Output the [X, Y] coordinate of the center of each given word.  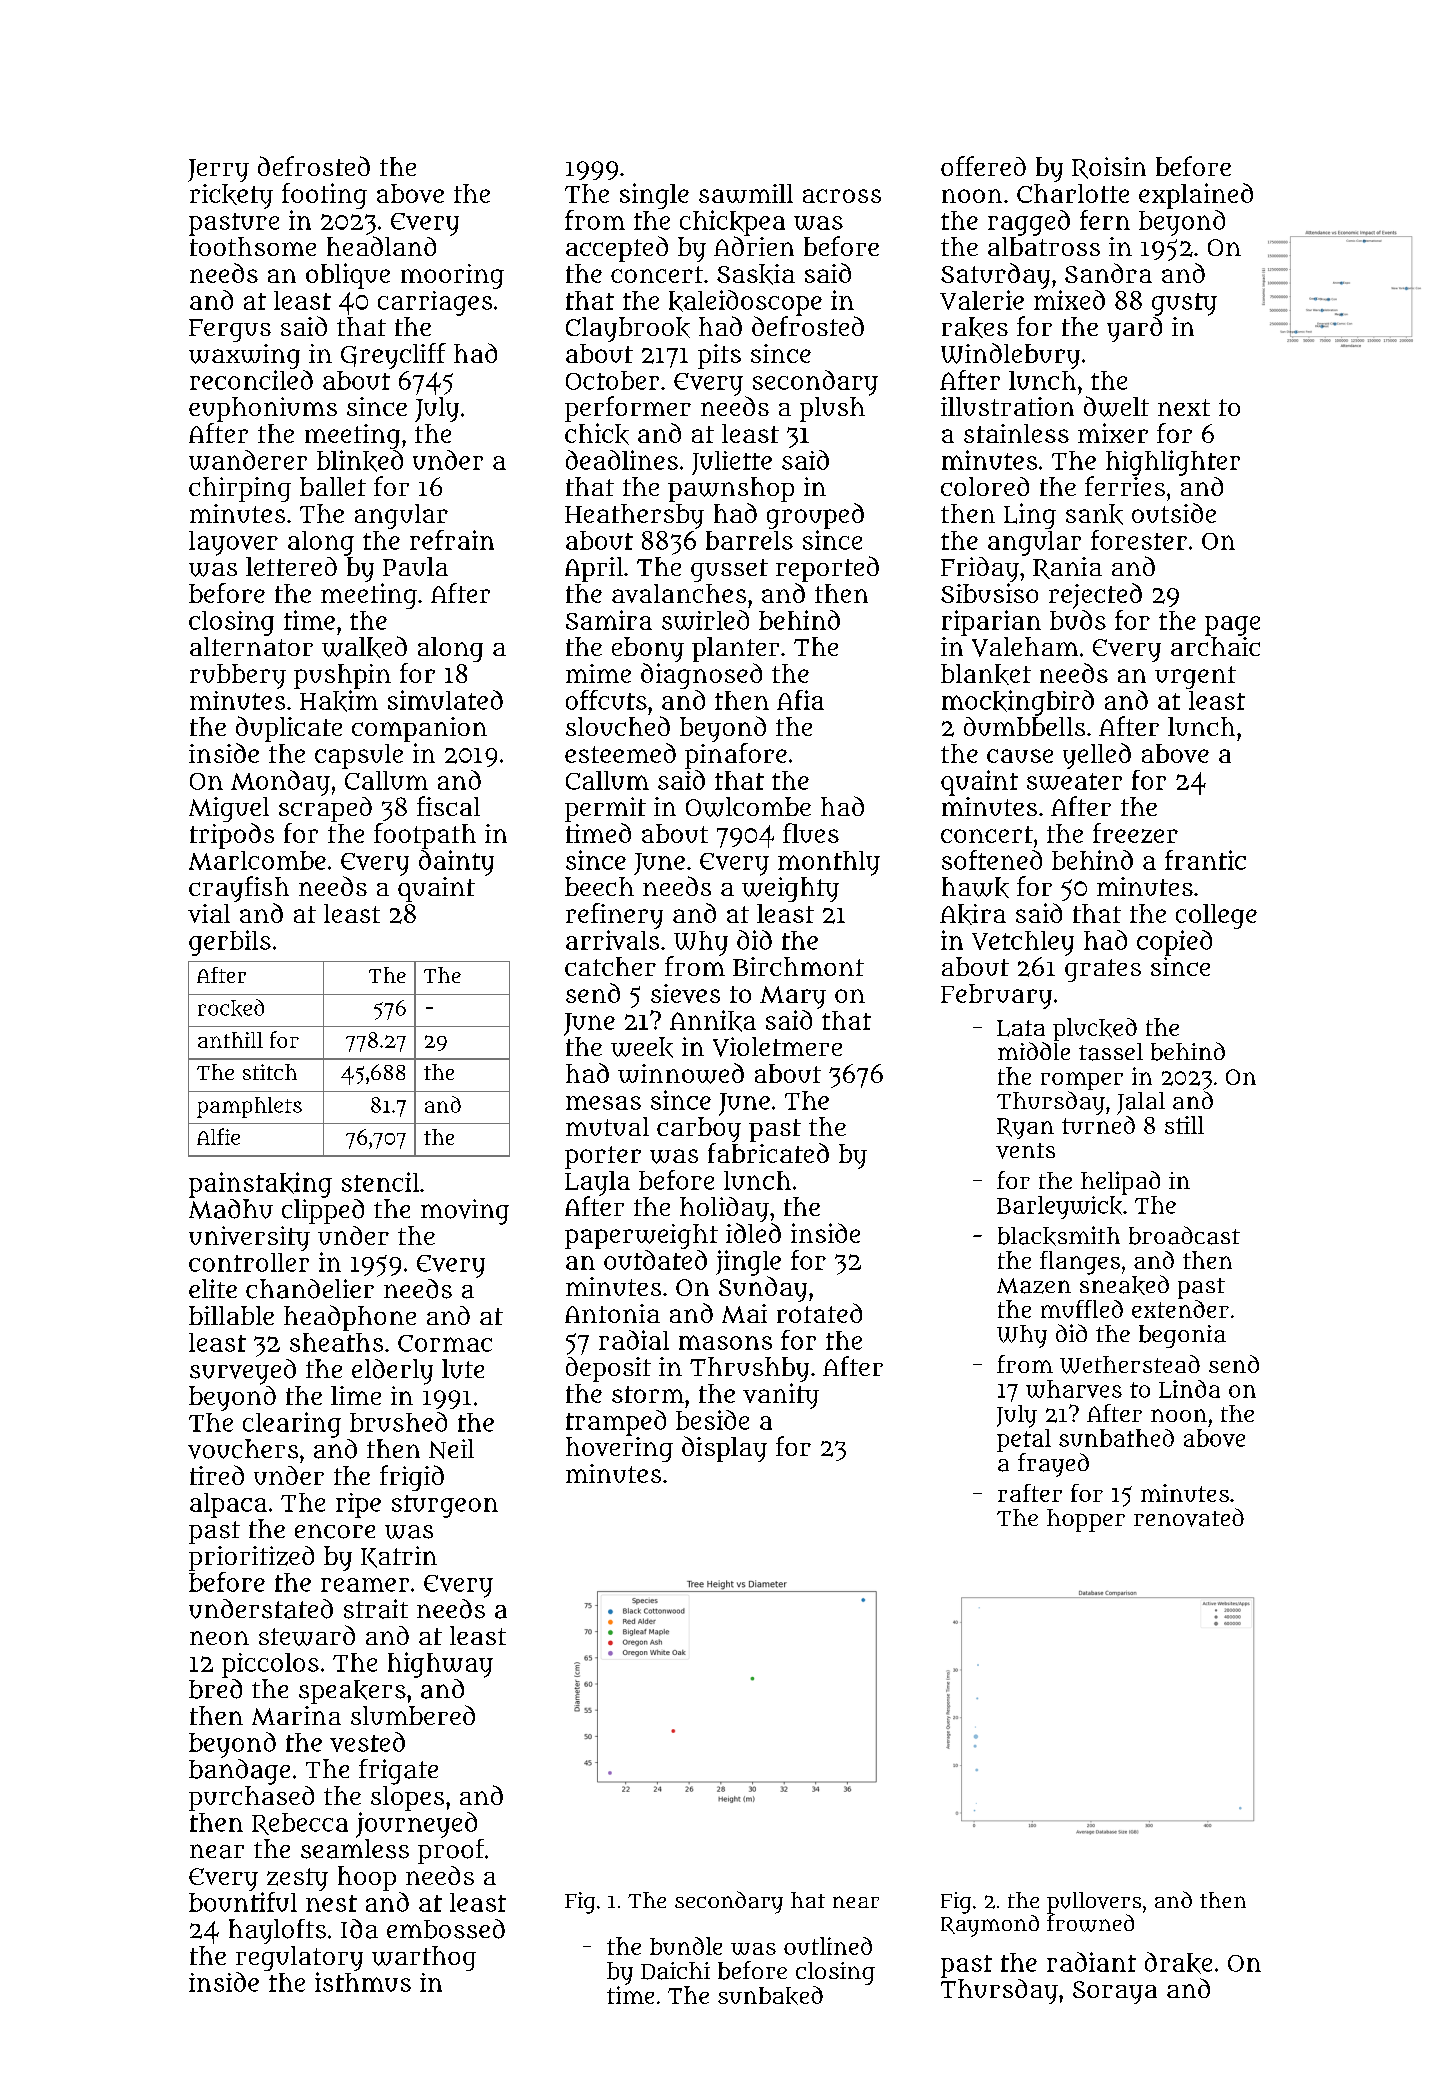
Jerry [218, 170]
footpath [425, 836]
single [654, 196]
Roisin [1109, 168]
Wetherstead [1130, 1364]
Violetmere [777, 1047]
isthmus [363, 1982]
